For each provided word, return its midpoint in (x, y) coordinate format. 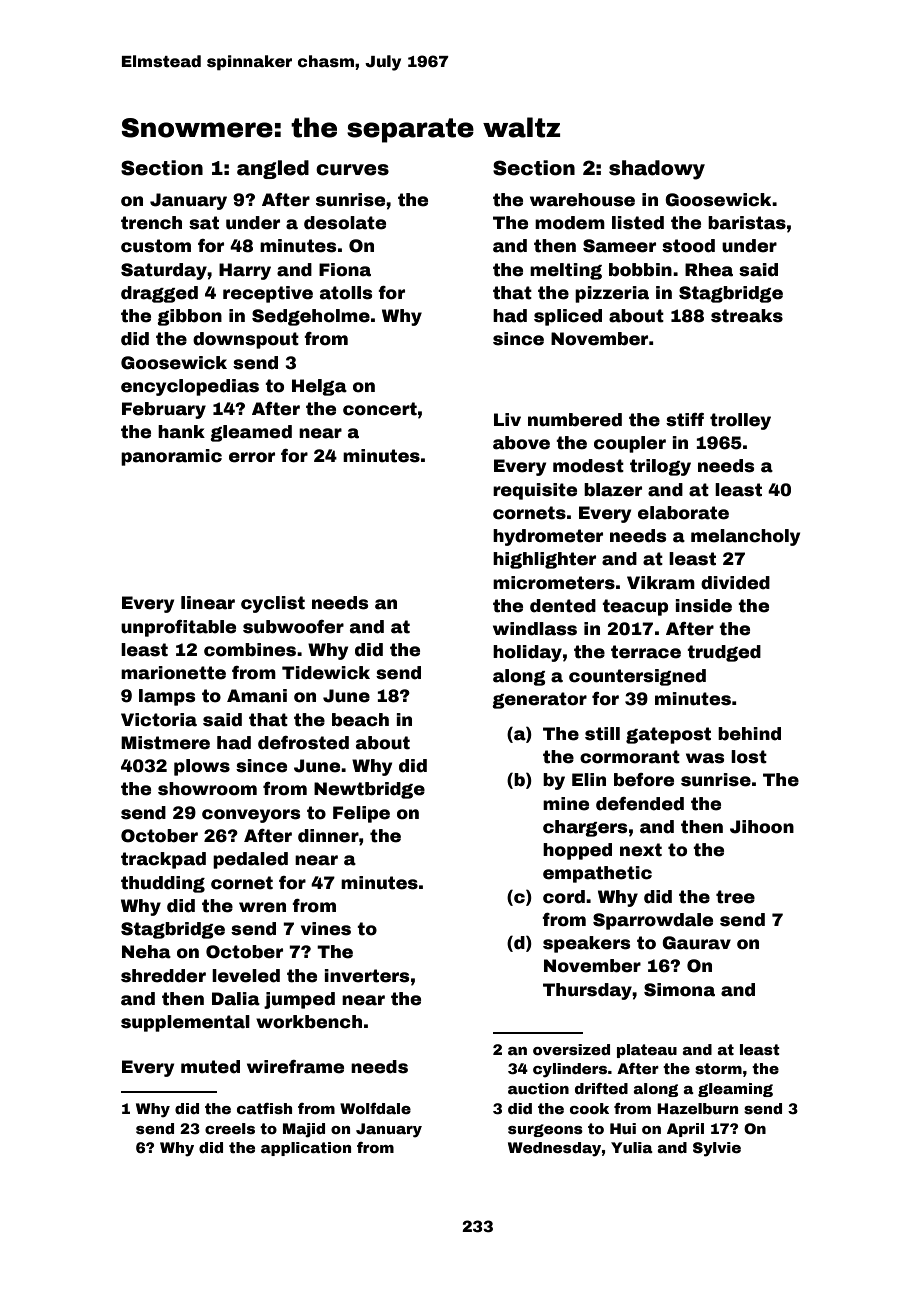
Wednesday (554, 1149)
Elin (589, 779)
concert (380, 409)
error (252, 457)
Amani (257, 696)
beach (360, 720)
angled (273, 169)
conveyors (251, 816)
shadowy (657, 170)
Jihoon (762, 827)
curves (352, 170)
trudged (724, 653)
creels (230, 1128)
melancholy (745, 537)
